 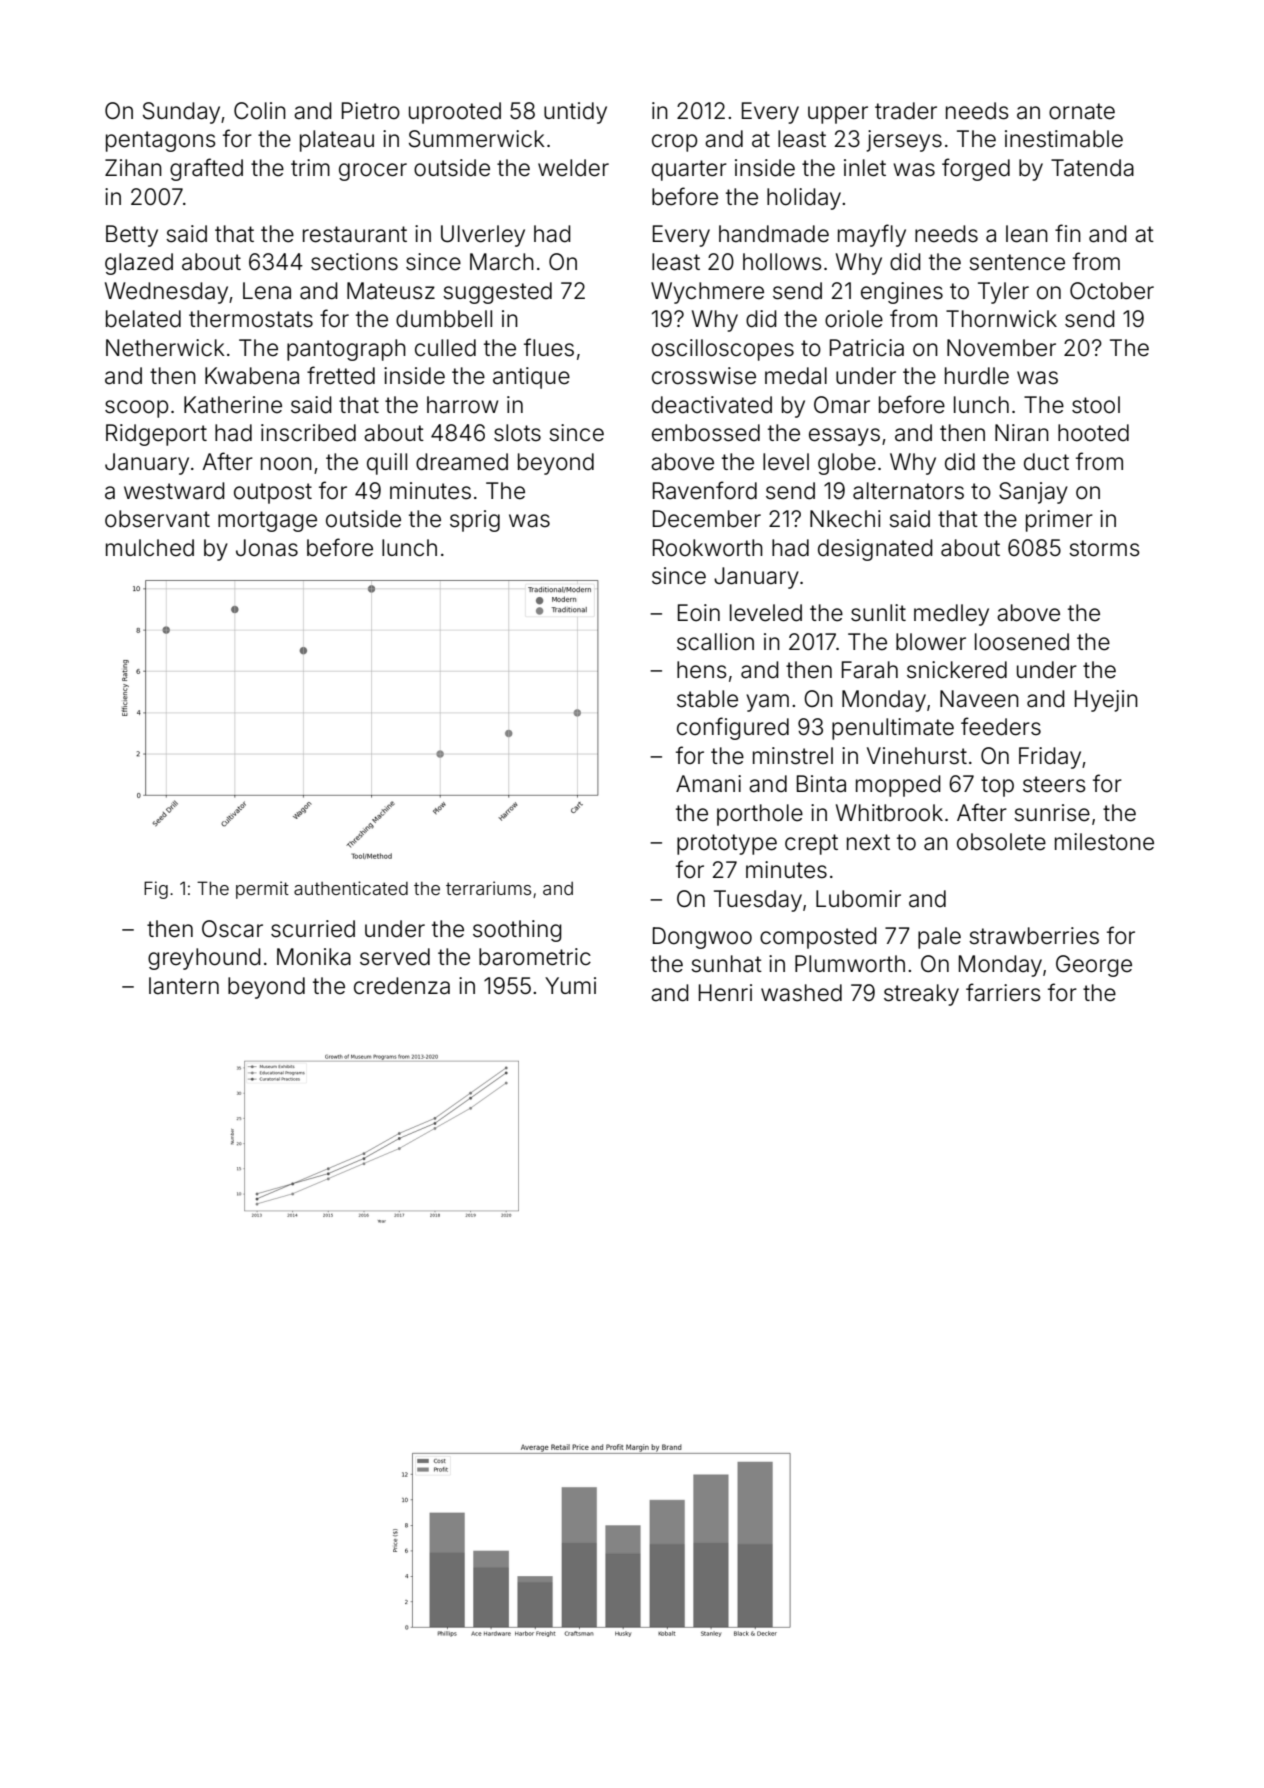 What do you see at coordinates (371, 111) in the screenshot?
I see `Pietro` at bounding box center [371, 111].
